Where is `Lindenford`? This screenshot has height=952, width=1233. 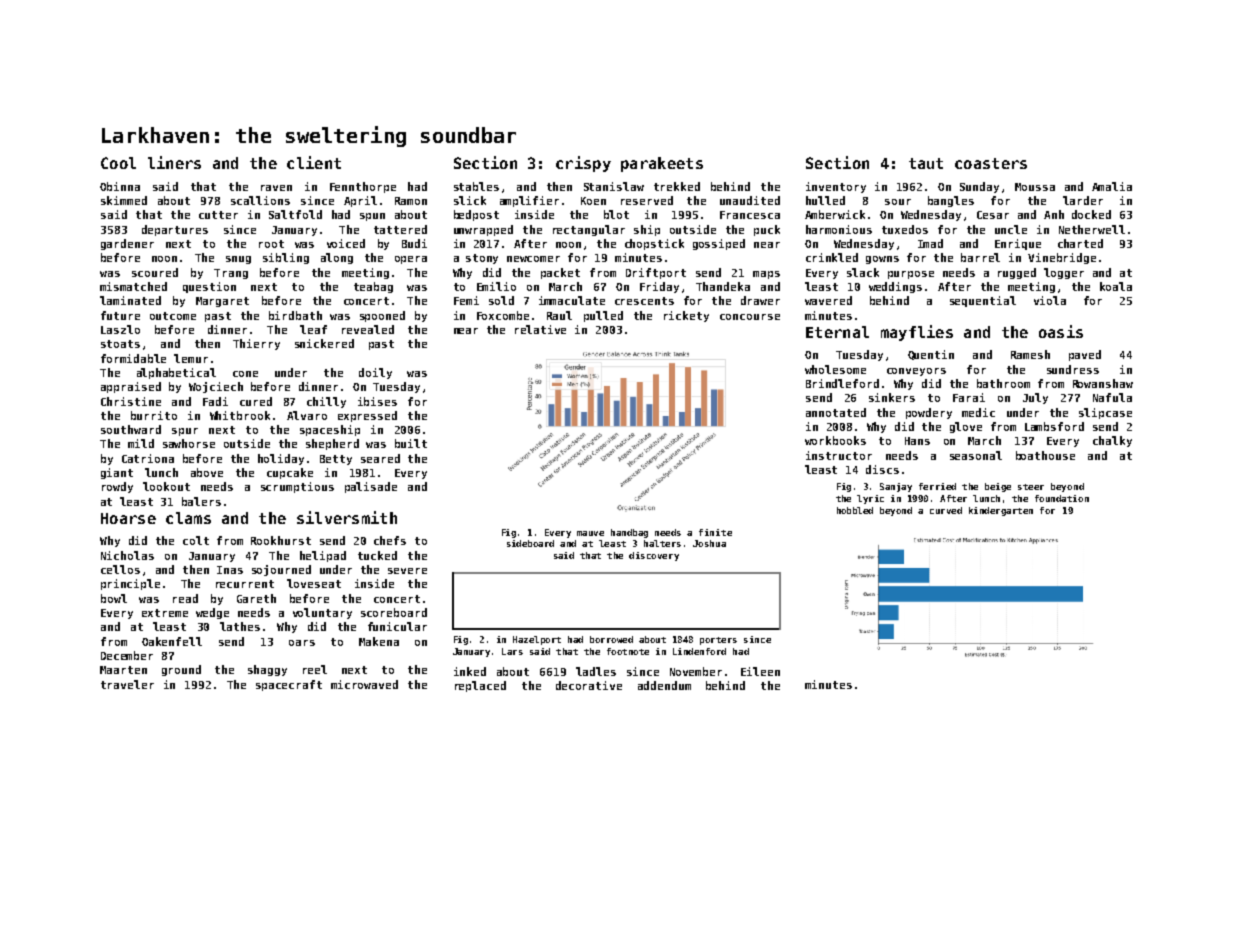 Lindenford is located at coordinates (699, 651).
